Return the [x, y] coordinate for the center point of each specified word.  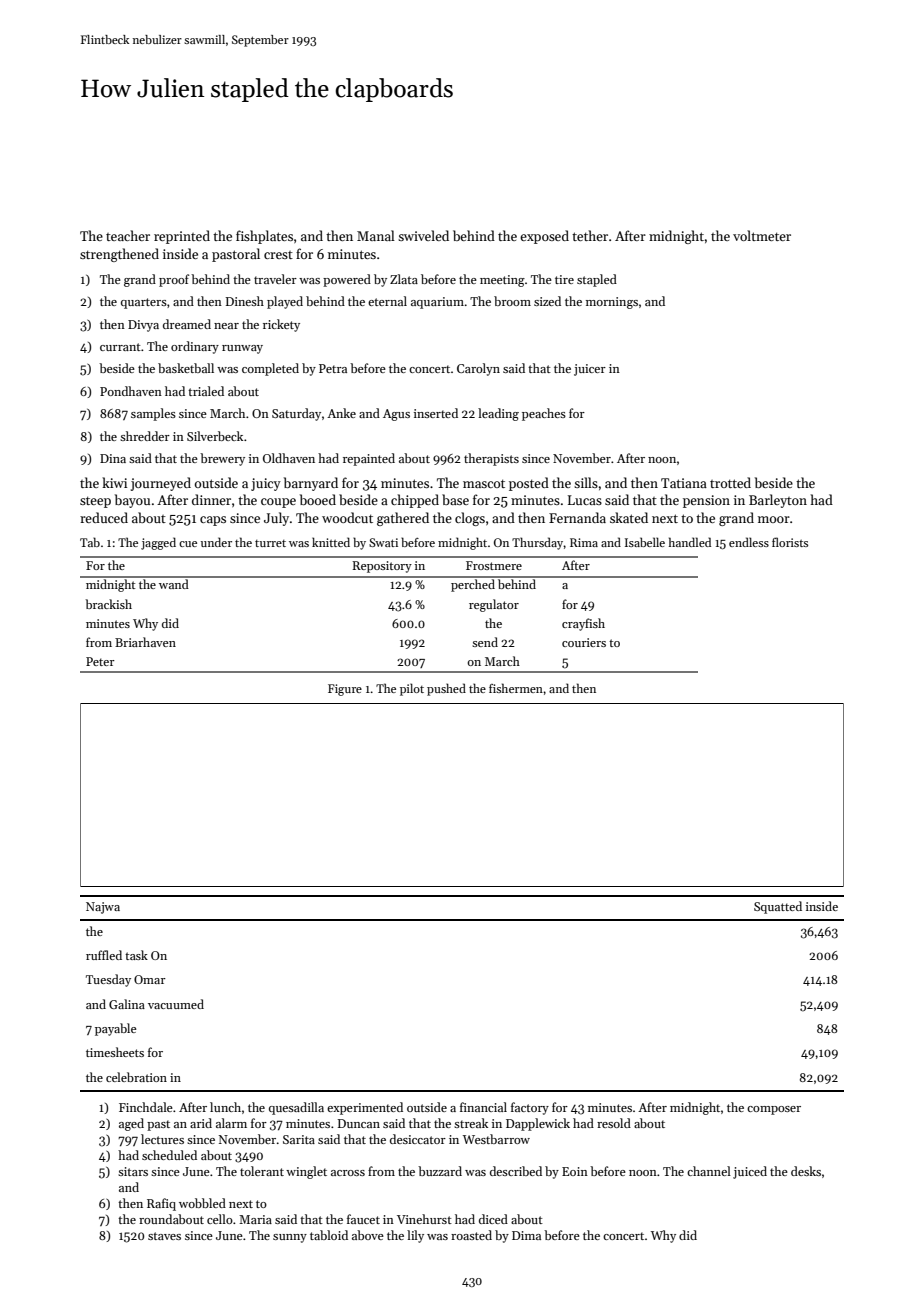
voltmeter [762, 235]
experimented [365, 1108]
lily [415, 1236]
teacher [128, 235]
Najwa [103, 908]
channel [709, 1171]
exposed [544, 237]
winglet [306, 1172]
